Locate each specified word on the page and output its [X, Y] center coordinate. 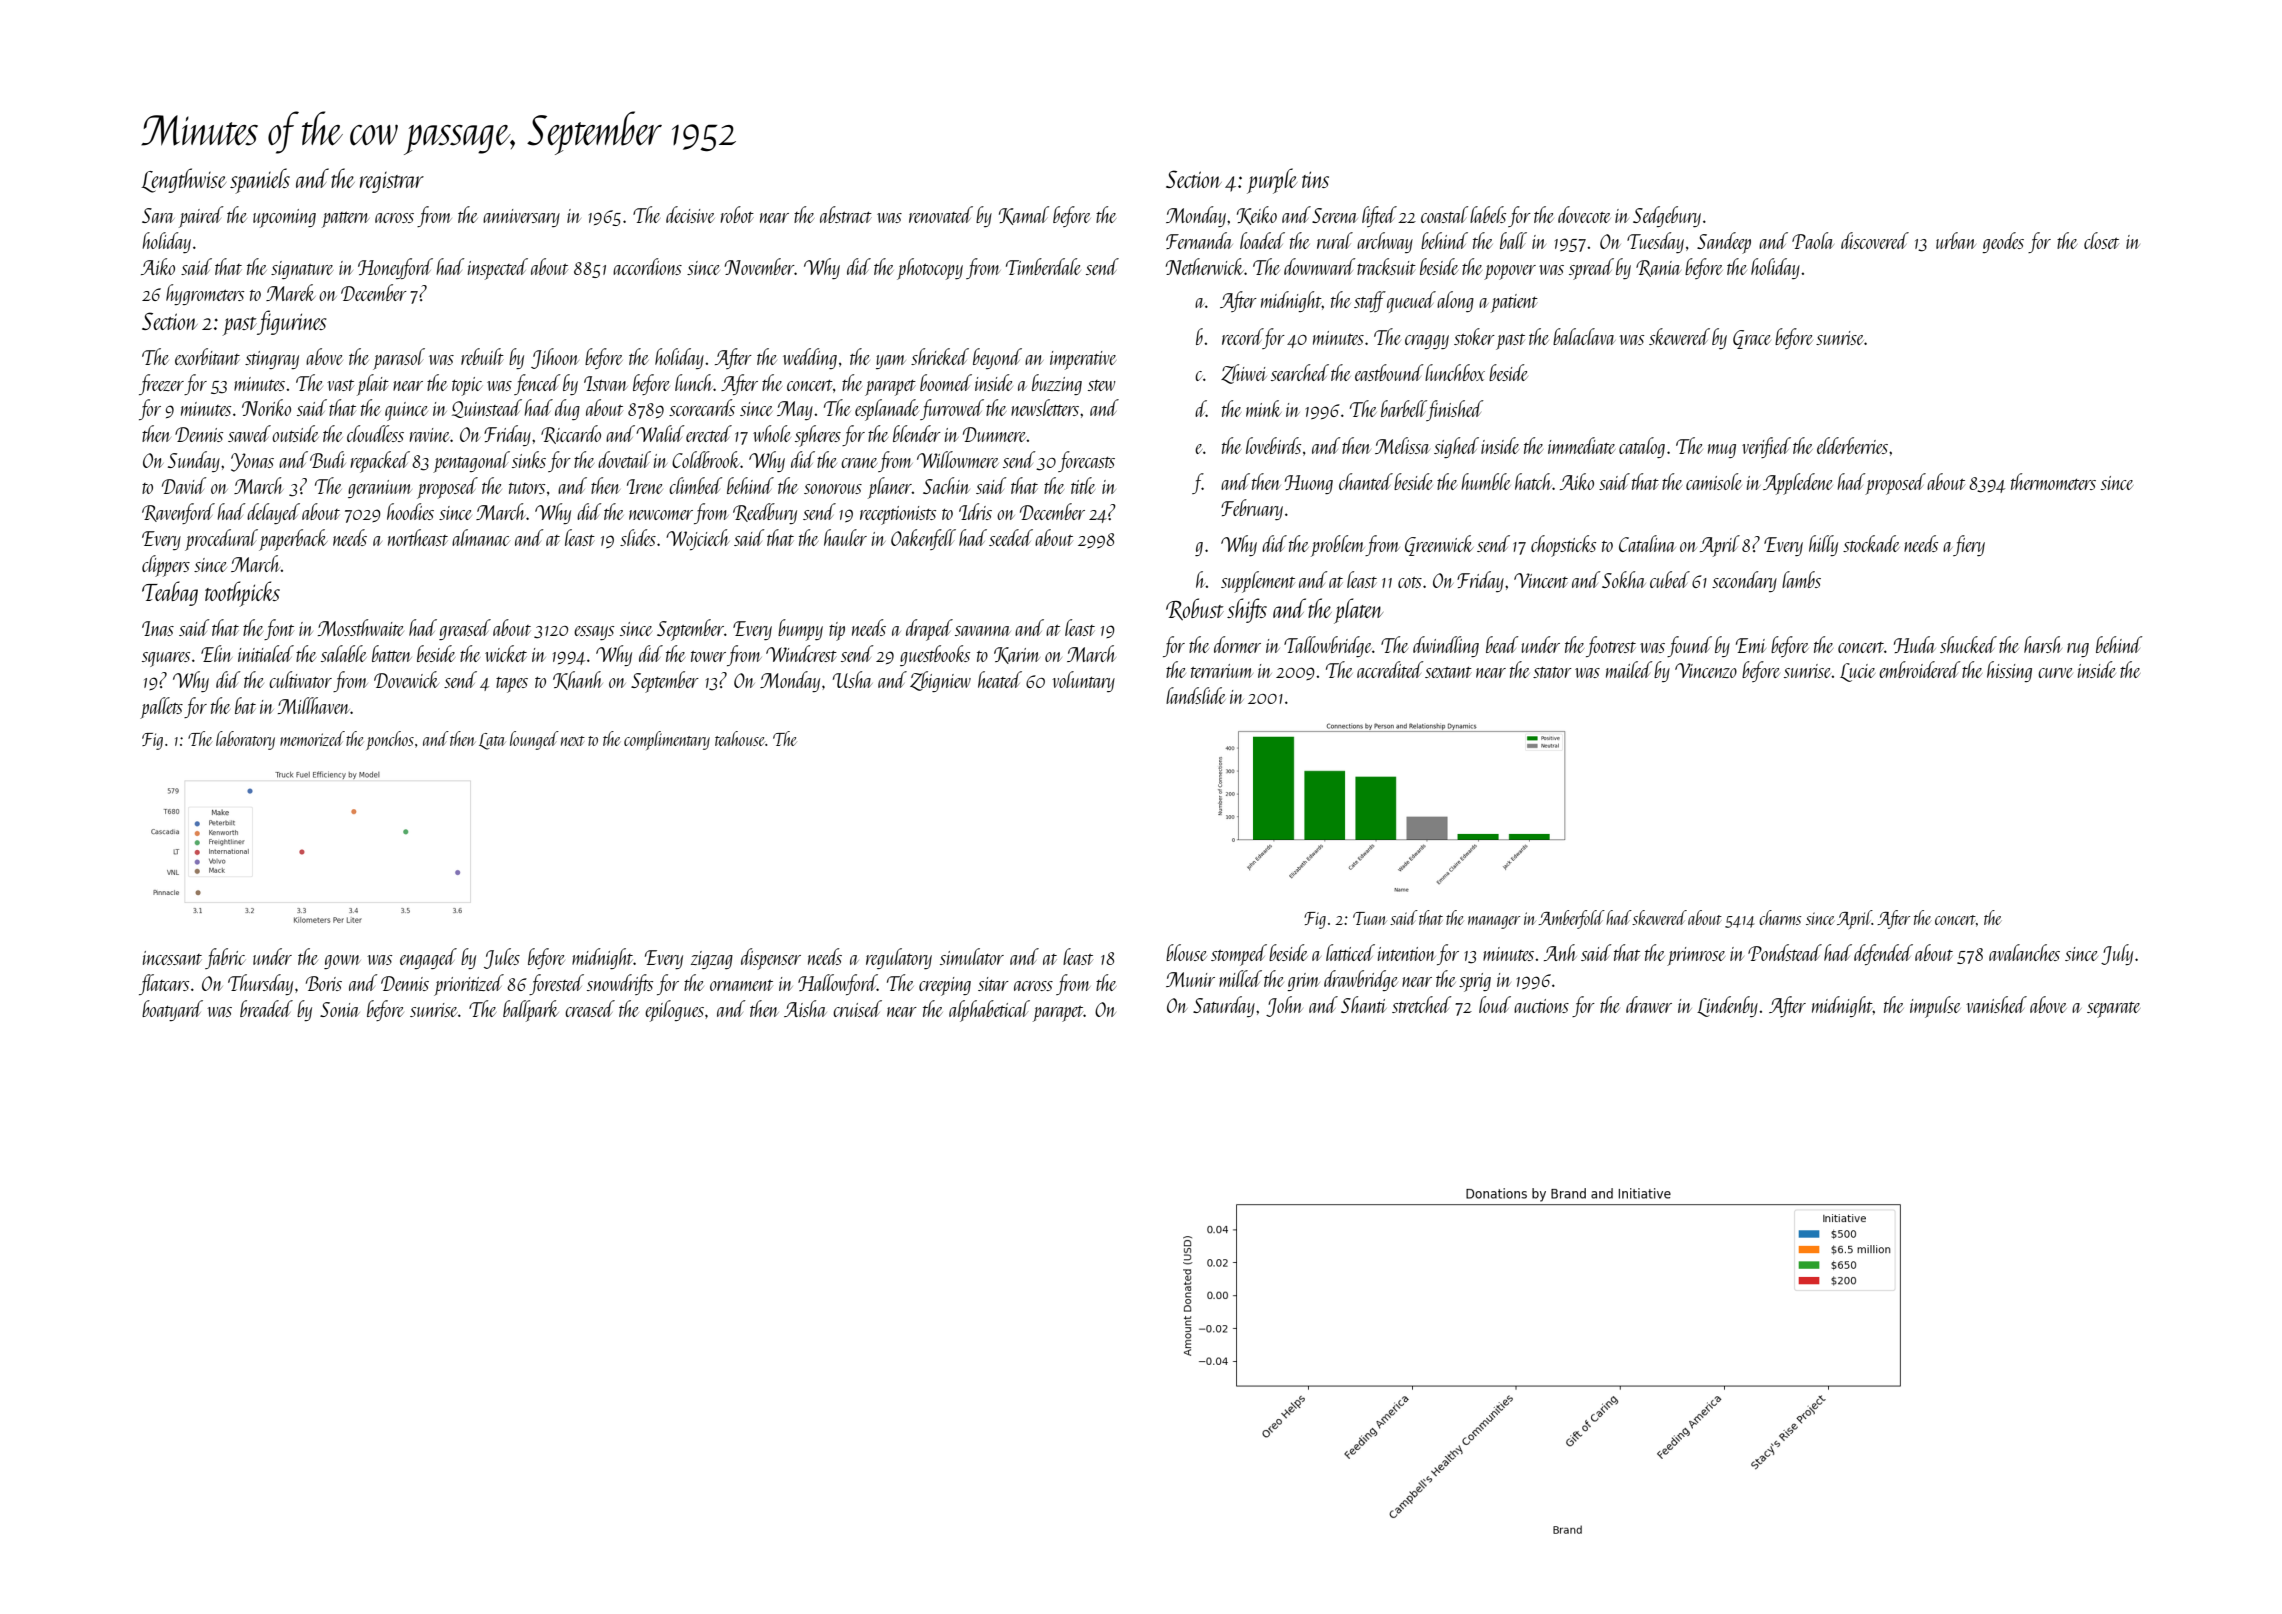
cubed [1670, 579]
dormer [1237, 644]
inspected [498, 269]
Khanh [578, 680]
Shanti [1364, 1004]
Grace [1752, 339]
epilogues [674, 1011]
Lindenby [1727, 1006]
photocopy [930, 269]
